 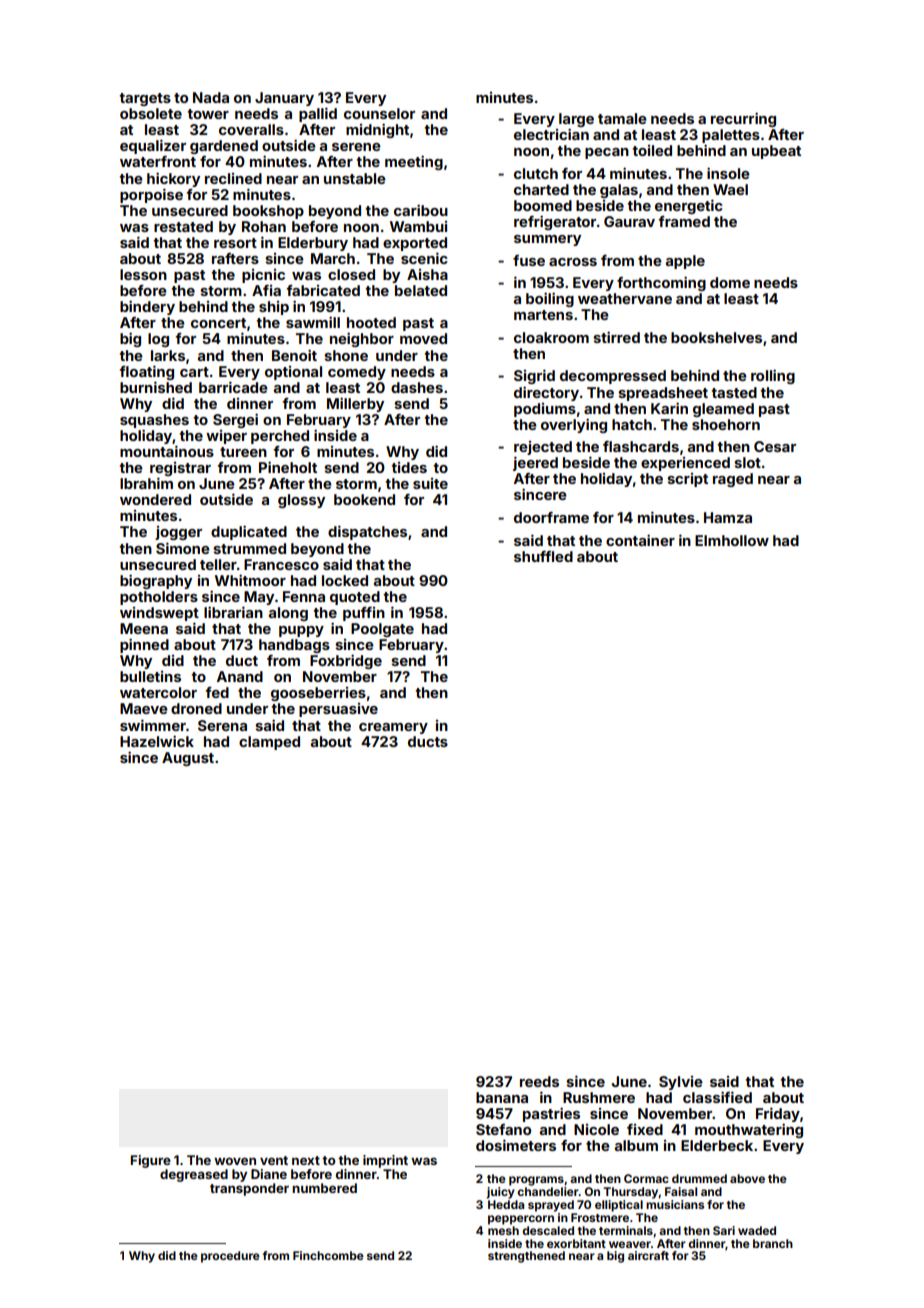 I want to click on reeds, so click(x=539, y=1081).
